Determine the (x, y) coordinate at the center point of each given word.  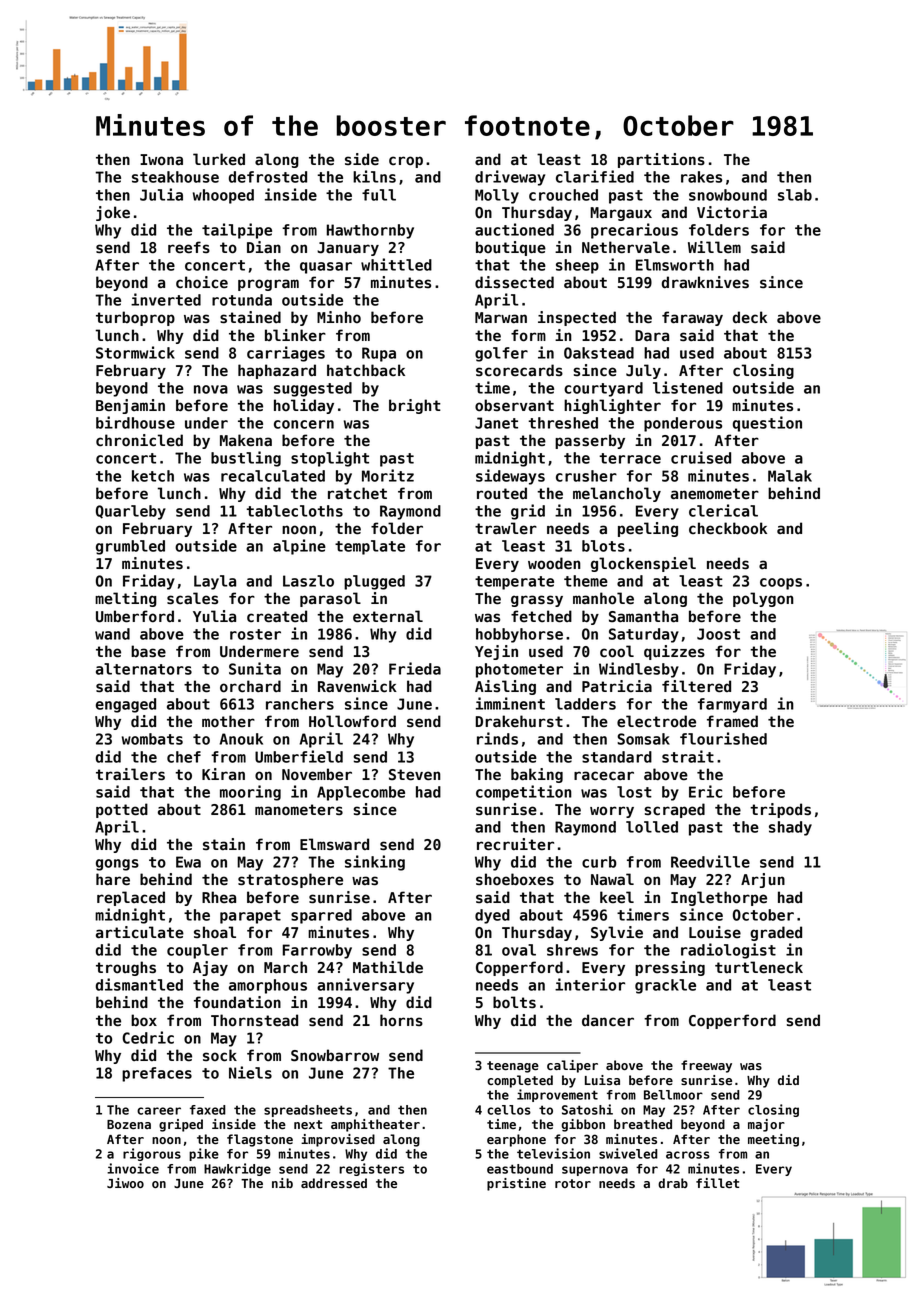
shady (790, 828)
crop (406, 162)
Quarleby (131, 512)
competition (524, 793)
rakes (701, 177)
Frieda (415, 668)
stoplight (330, 459)
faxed (208, 1110)
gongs (117, 865)
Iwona (161, 160)
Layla (215, 582)
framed (732, 721)
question (767, 424)
